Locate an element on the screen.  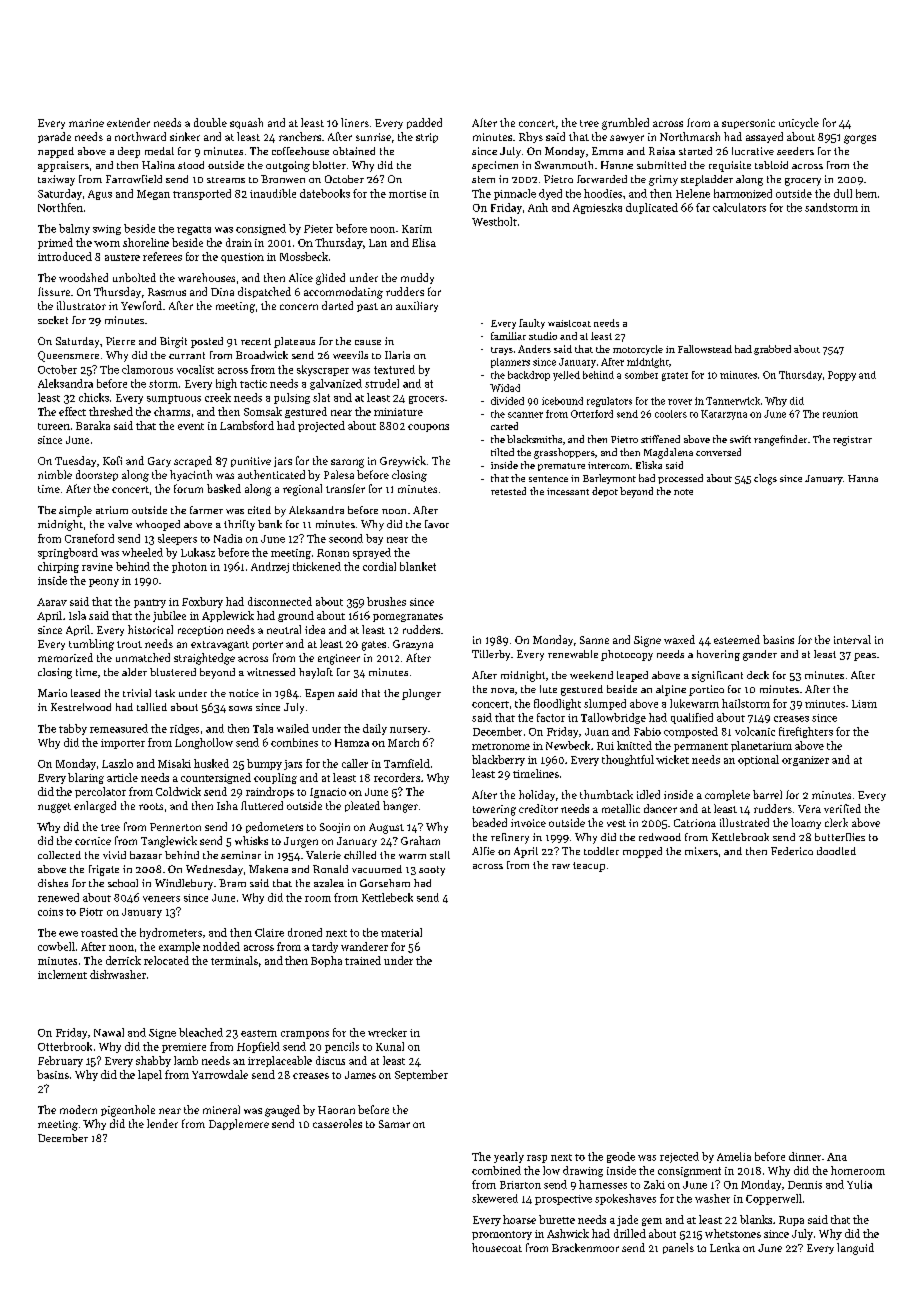
deep is located at coordinates (129, 152).
